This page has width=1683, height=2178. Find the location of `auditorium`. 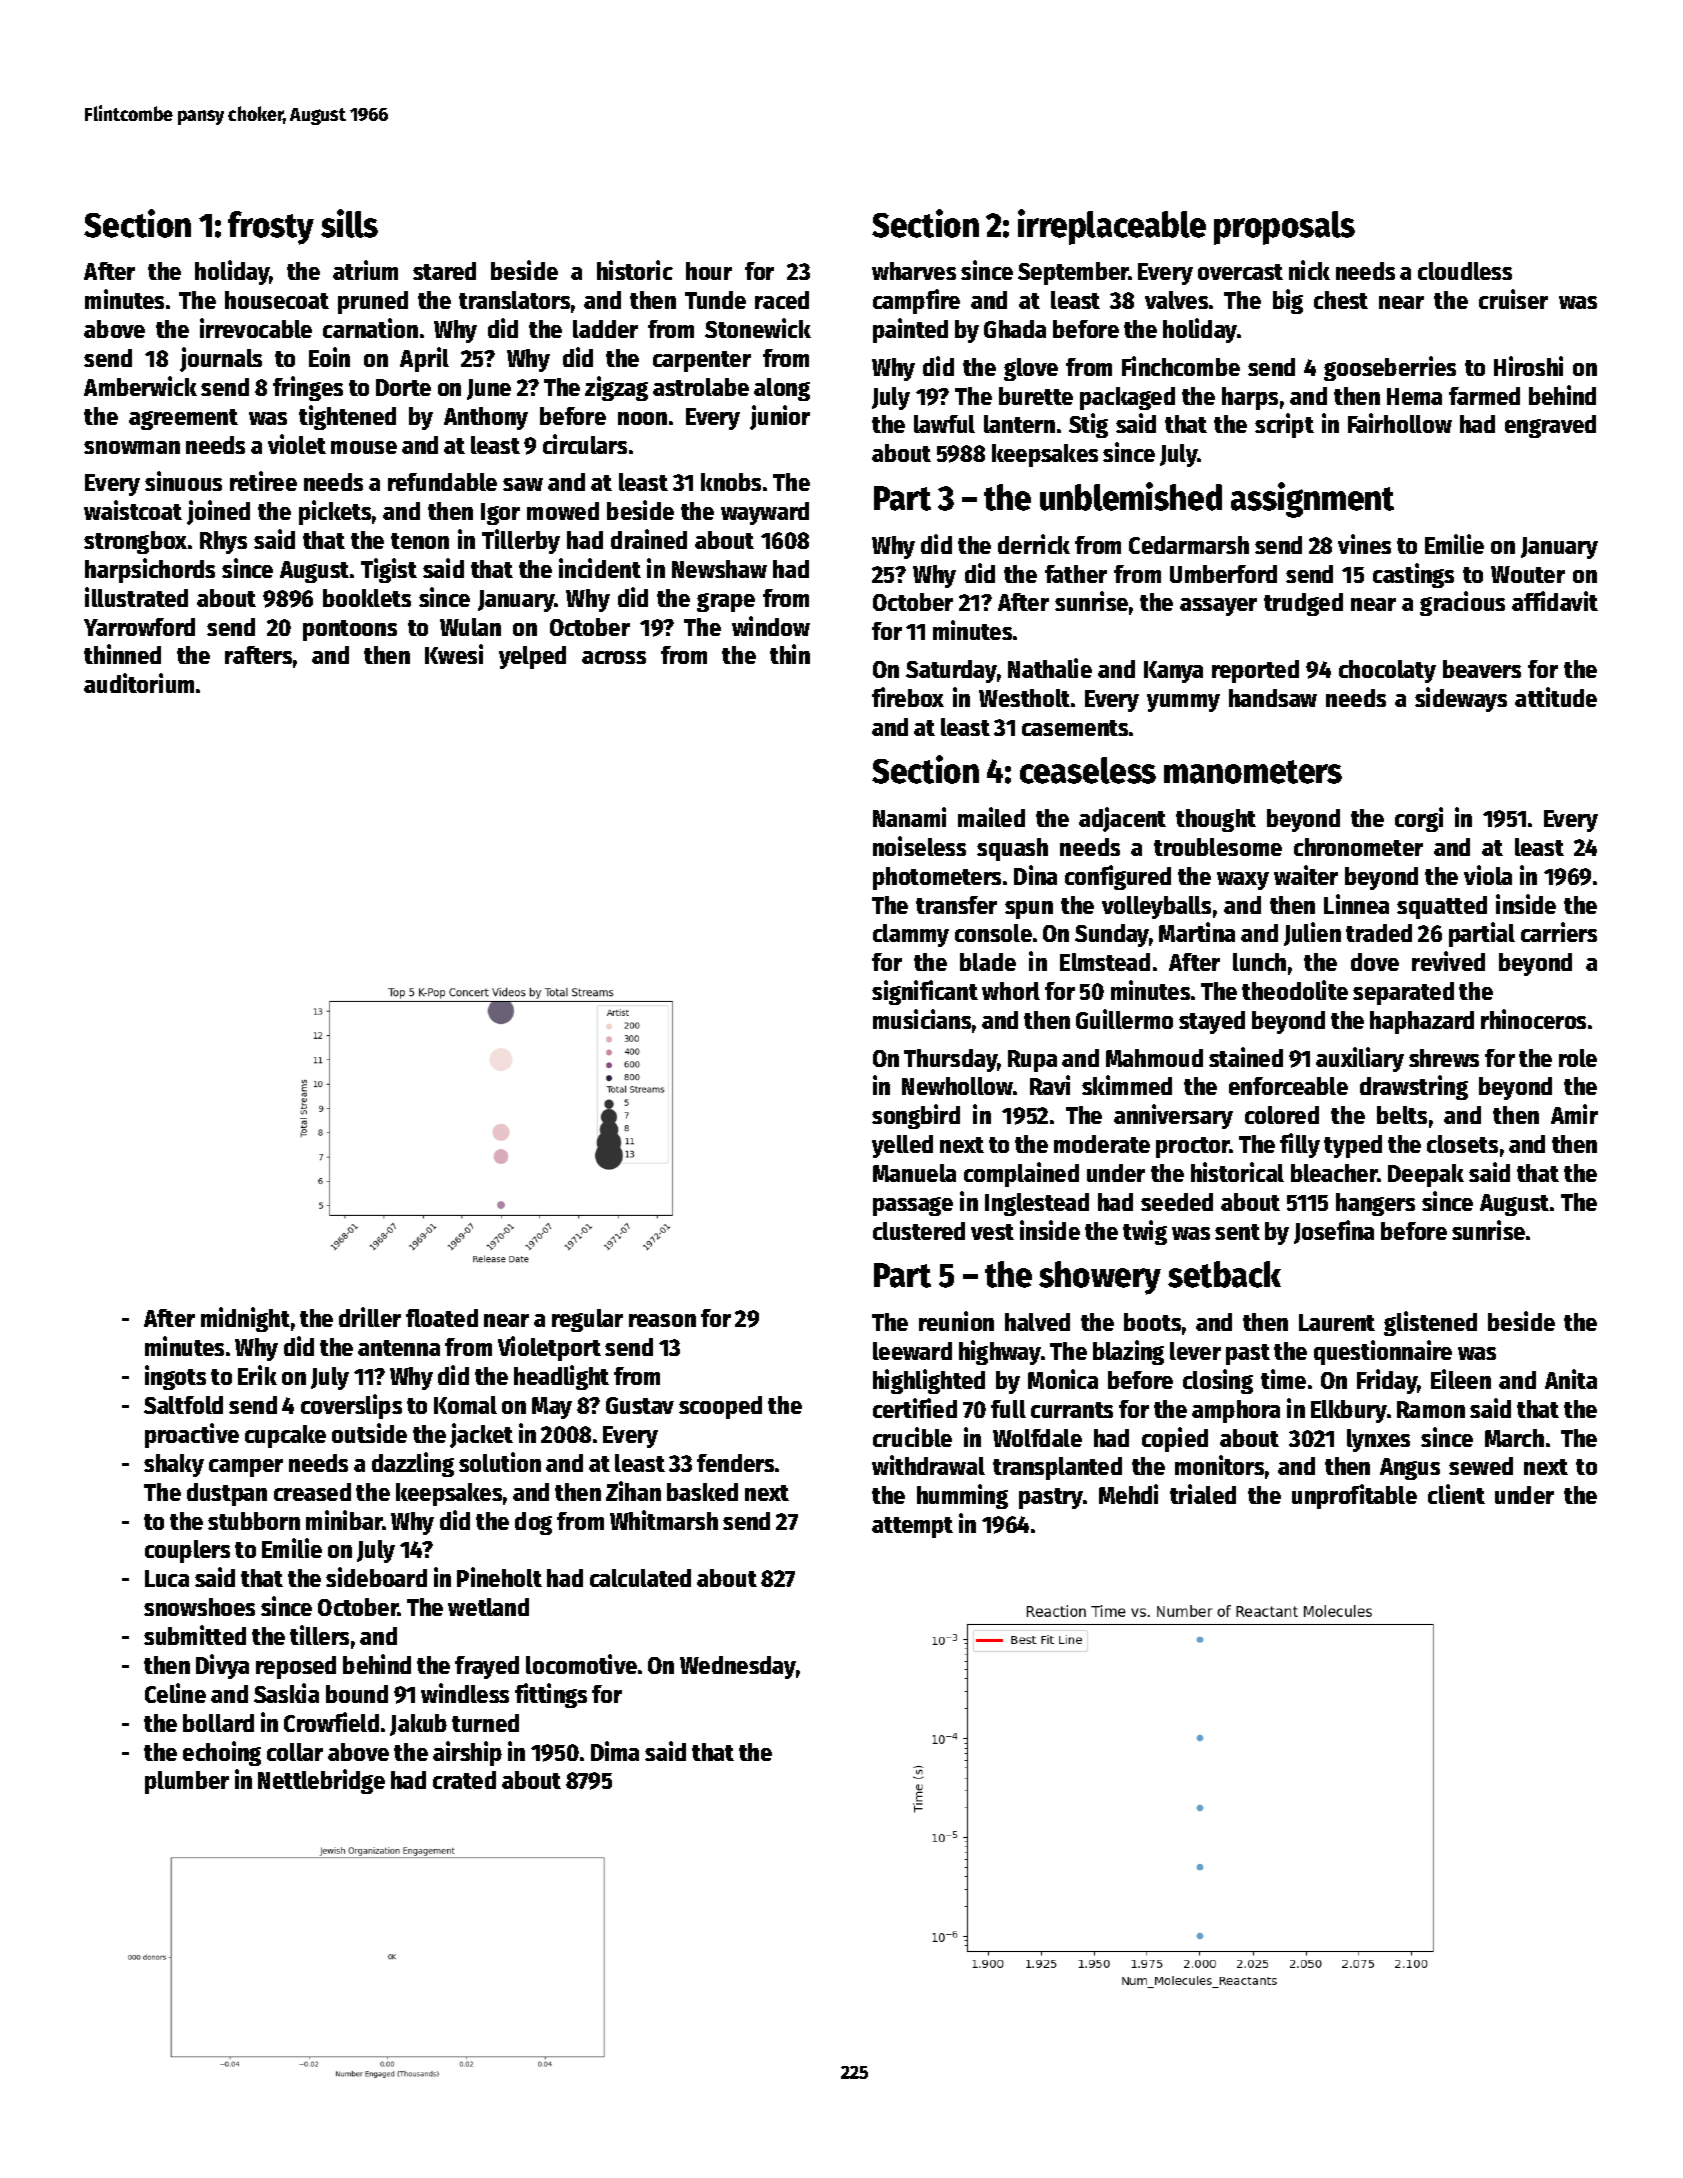

auditorium is located at coordinates (139, 683).
